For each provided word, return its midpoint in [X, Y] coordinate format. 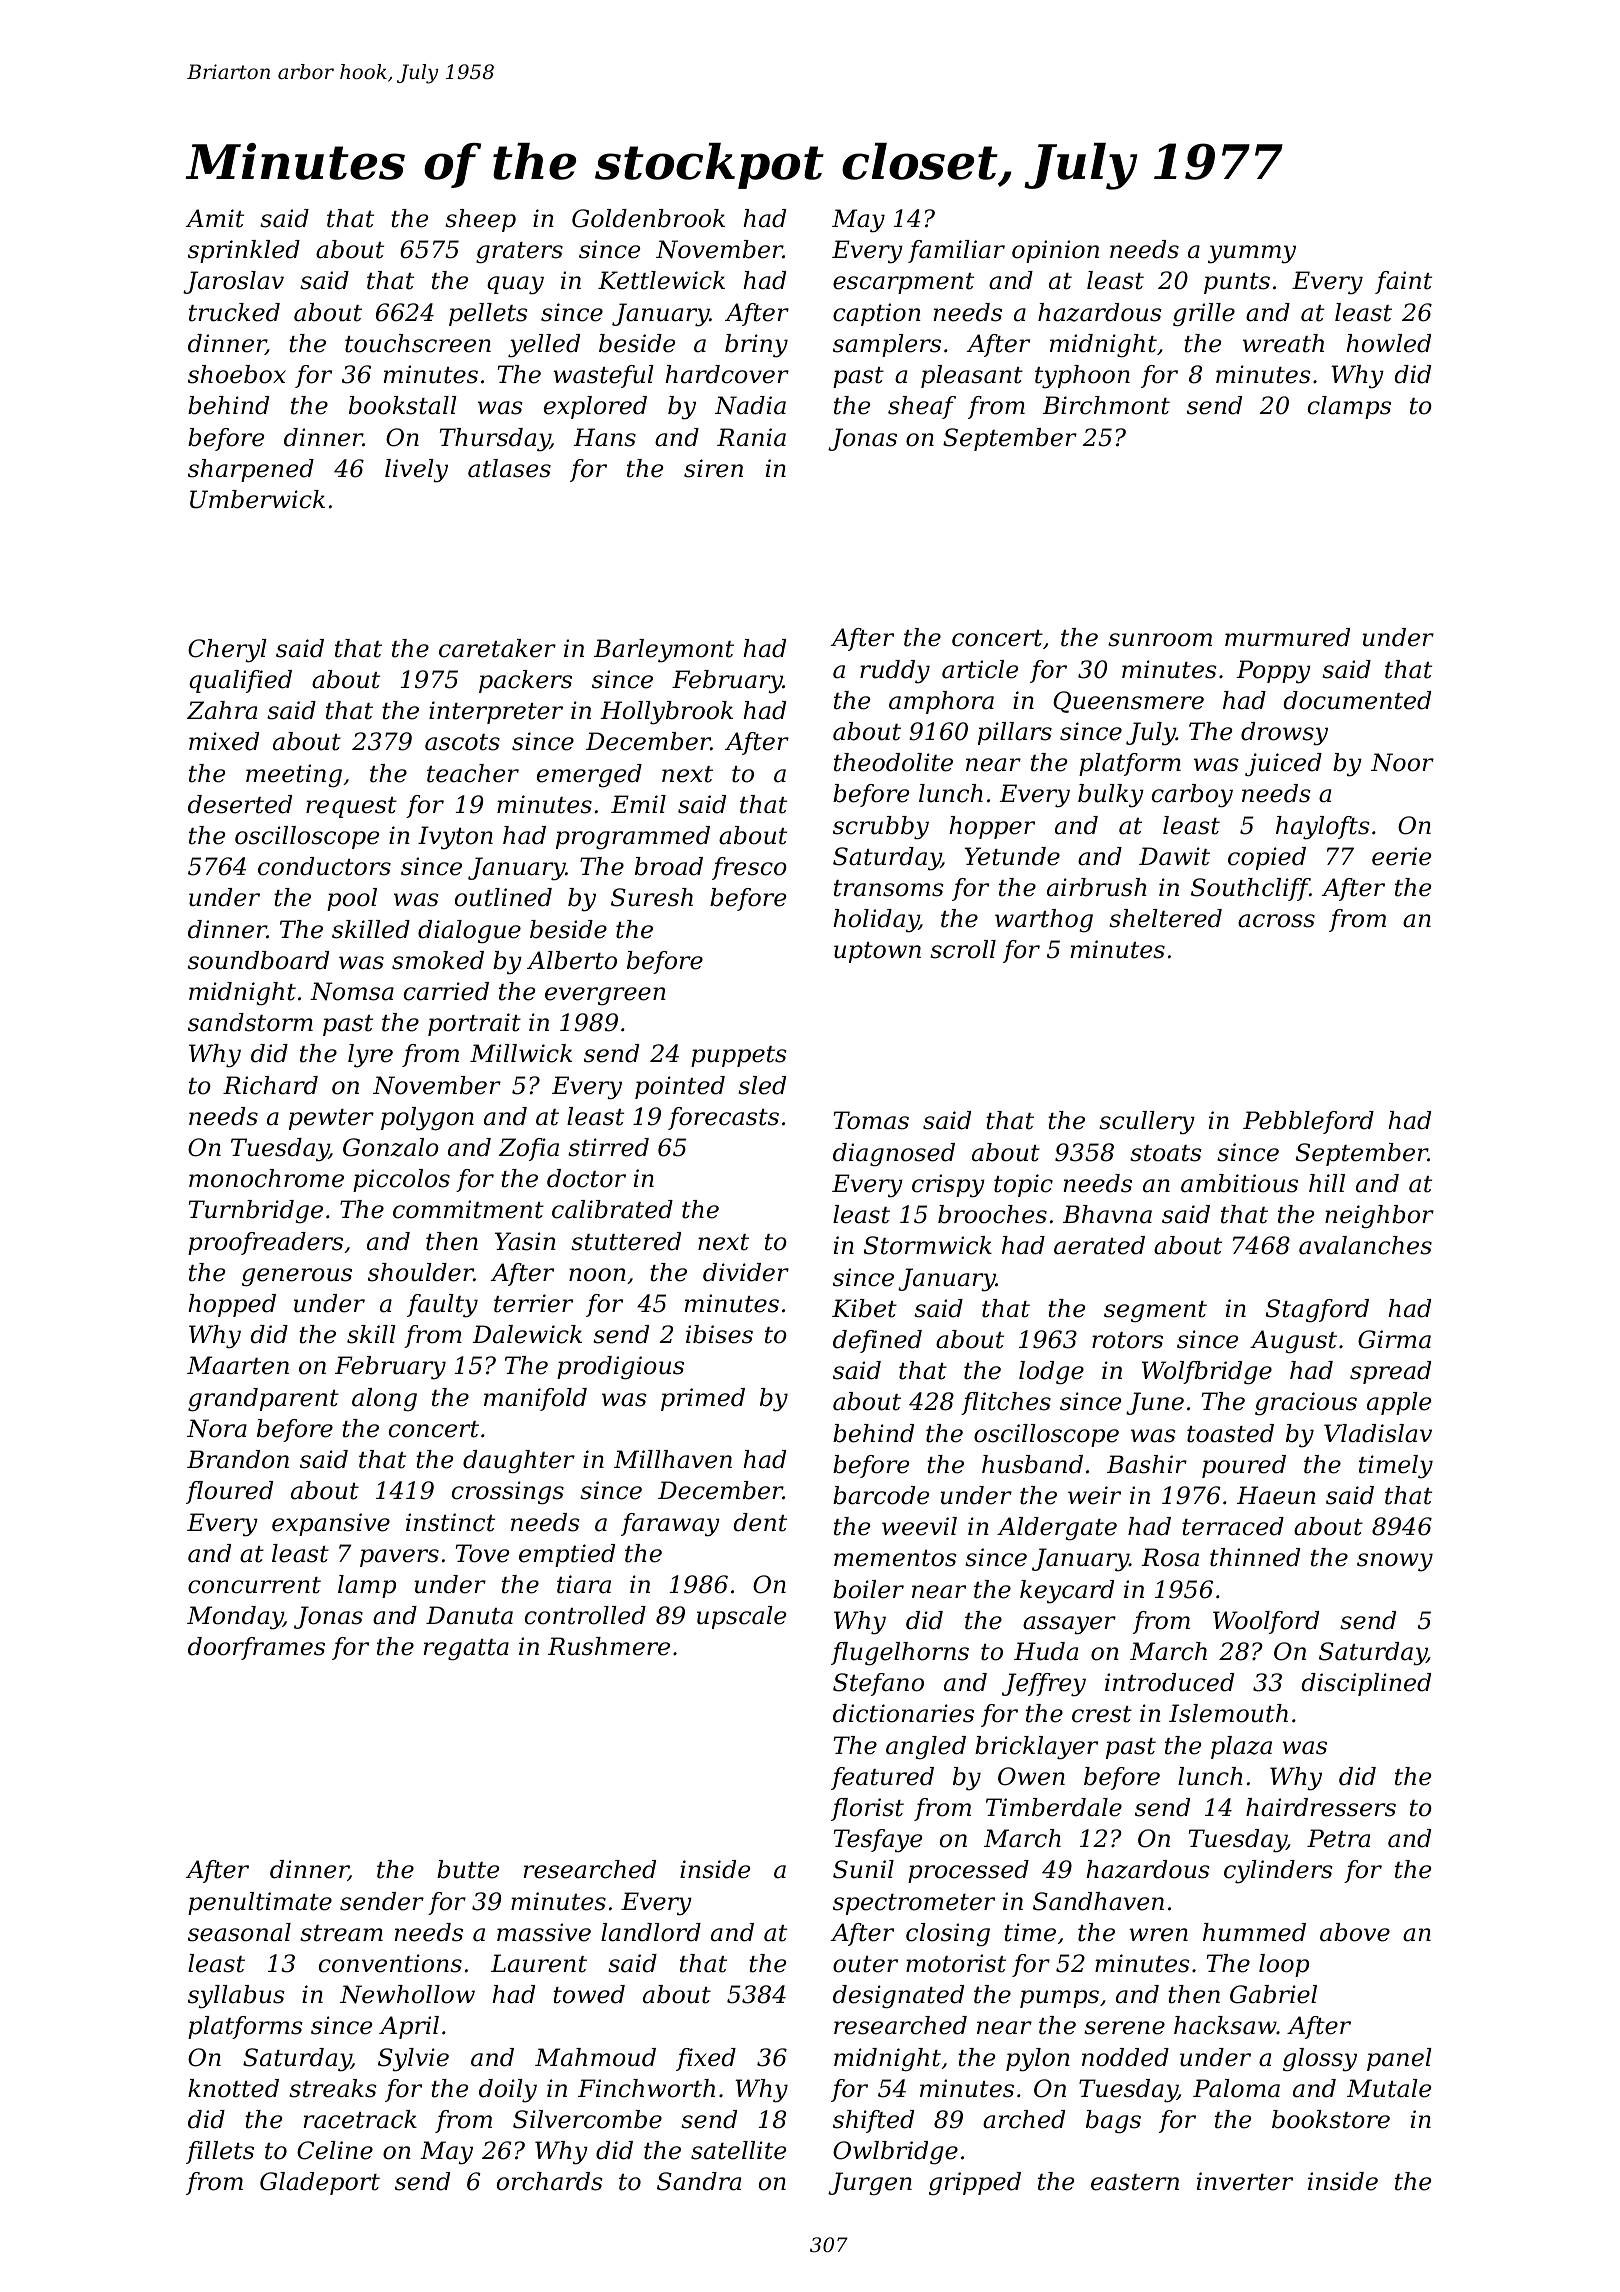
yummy [1252, 254]
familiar [956, 251]
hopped [232, 1305]
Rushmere [609, 1646]
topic [1023, 1185]
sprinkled [244, 251]
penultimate [260, 1903]
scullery [1147, 1123]
